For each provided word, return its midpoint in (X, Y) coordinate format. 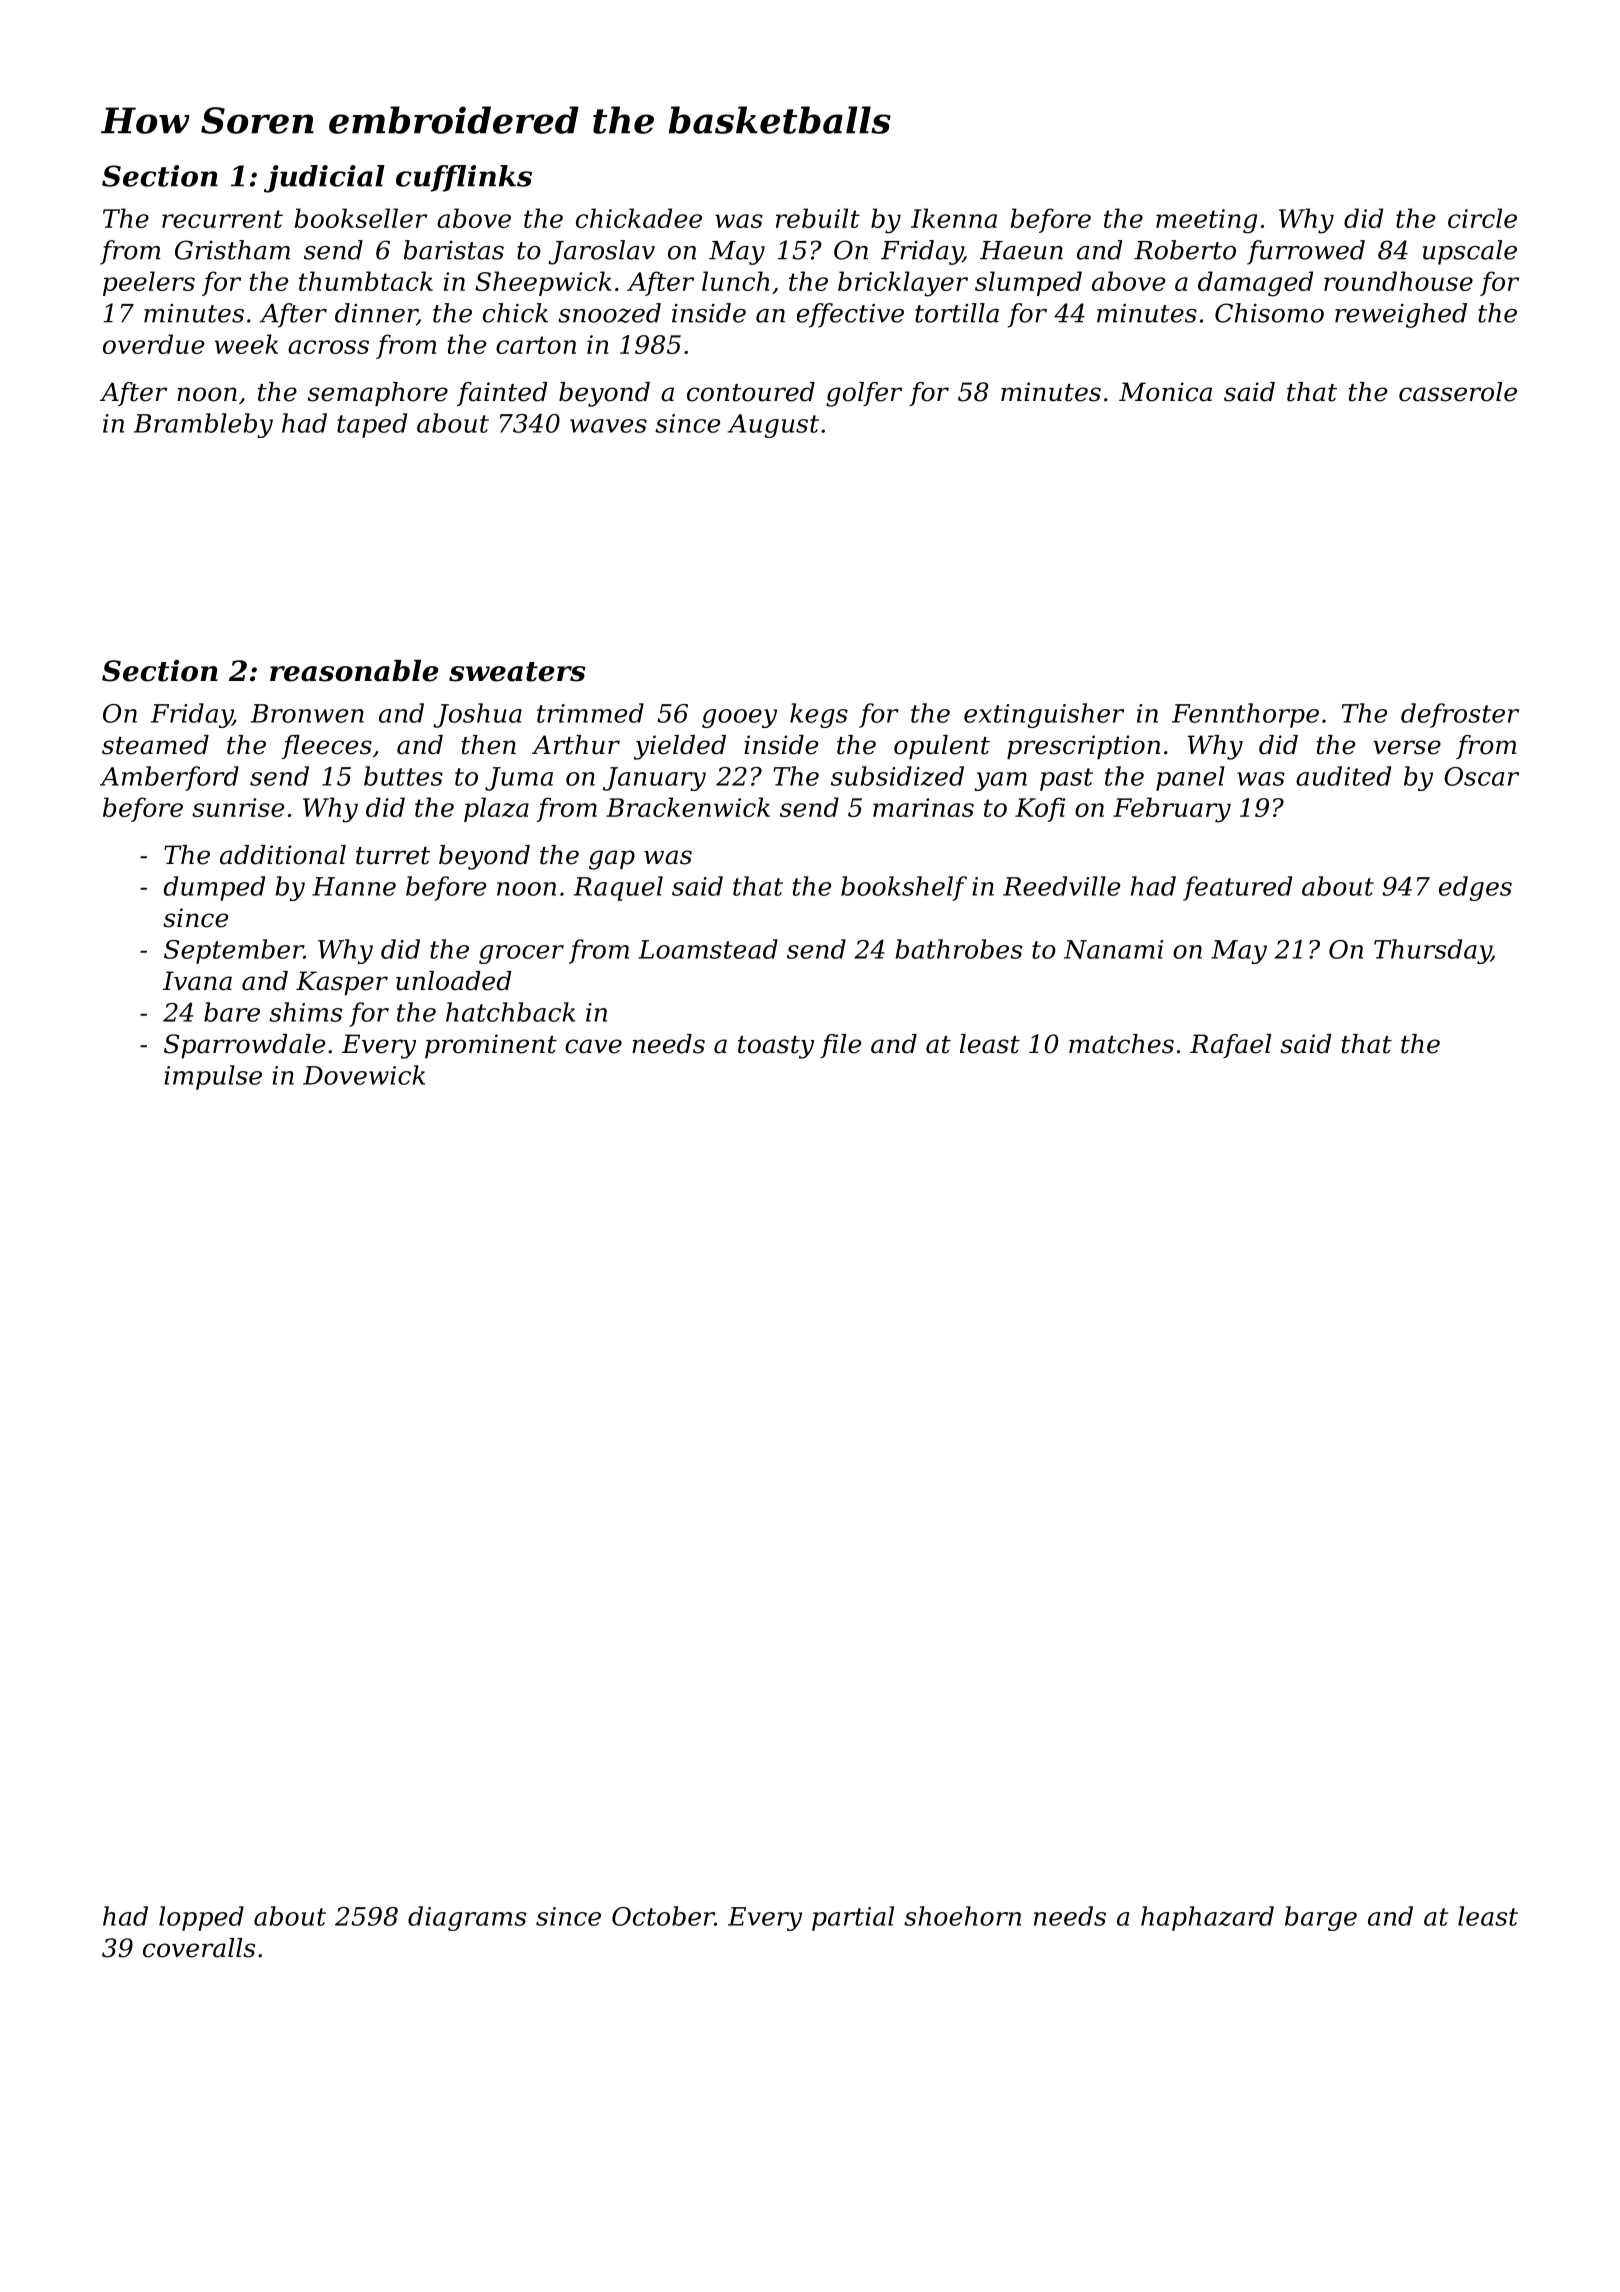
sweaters (517, 672)
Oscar (1481, 776)
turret (393, 856)
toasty (776, 1047)
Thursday (1432, 951)
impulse (213, 1077)
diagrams (467, 1918)
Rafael (1230, 1046)
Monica (1165, 392)
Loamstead (708, 949)
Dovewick (364, 1075)
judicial (324, 179)
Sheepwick (543, 283)
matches (1121, 1044)
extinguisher (1044, 715)
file (840, 1046)
